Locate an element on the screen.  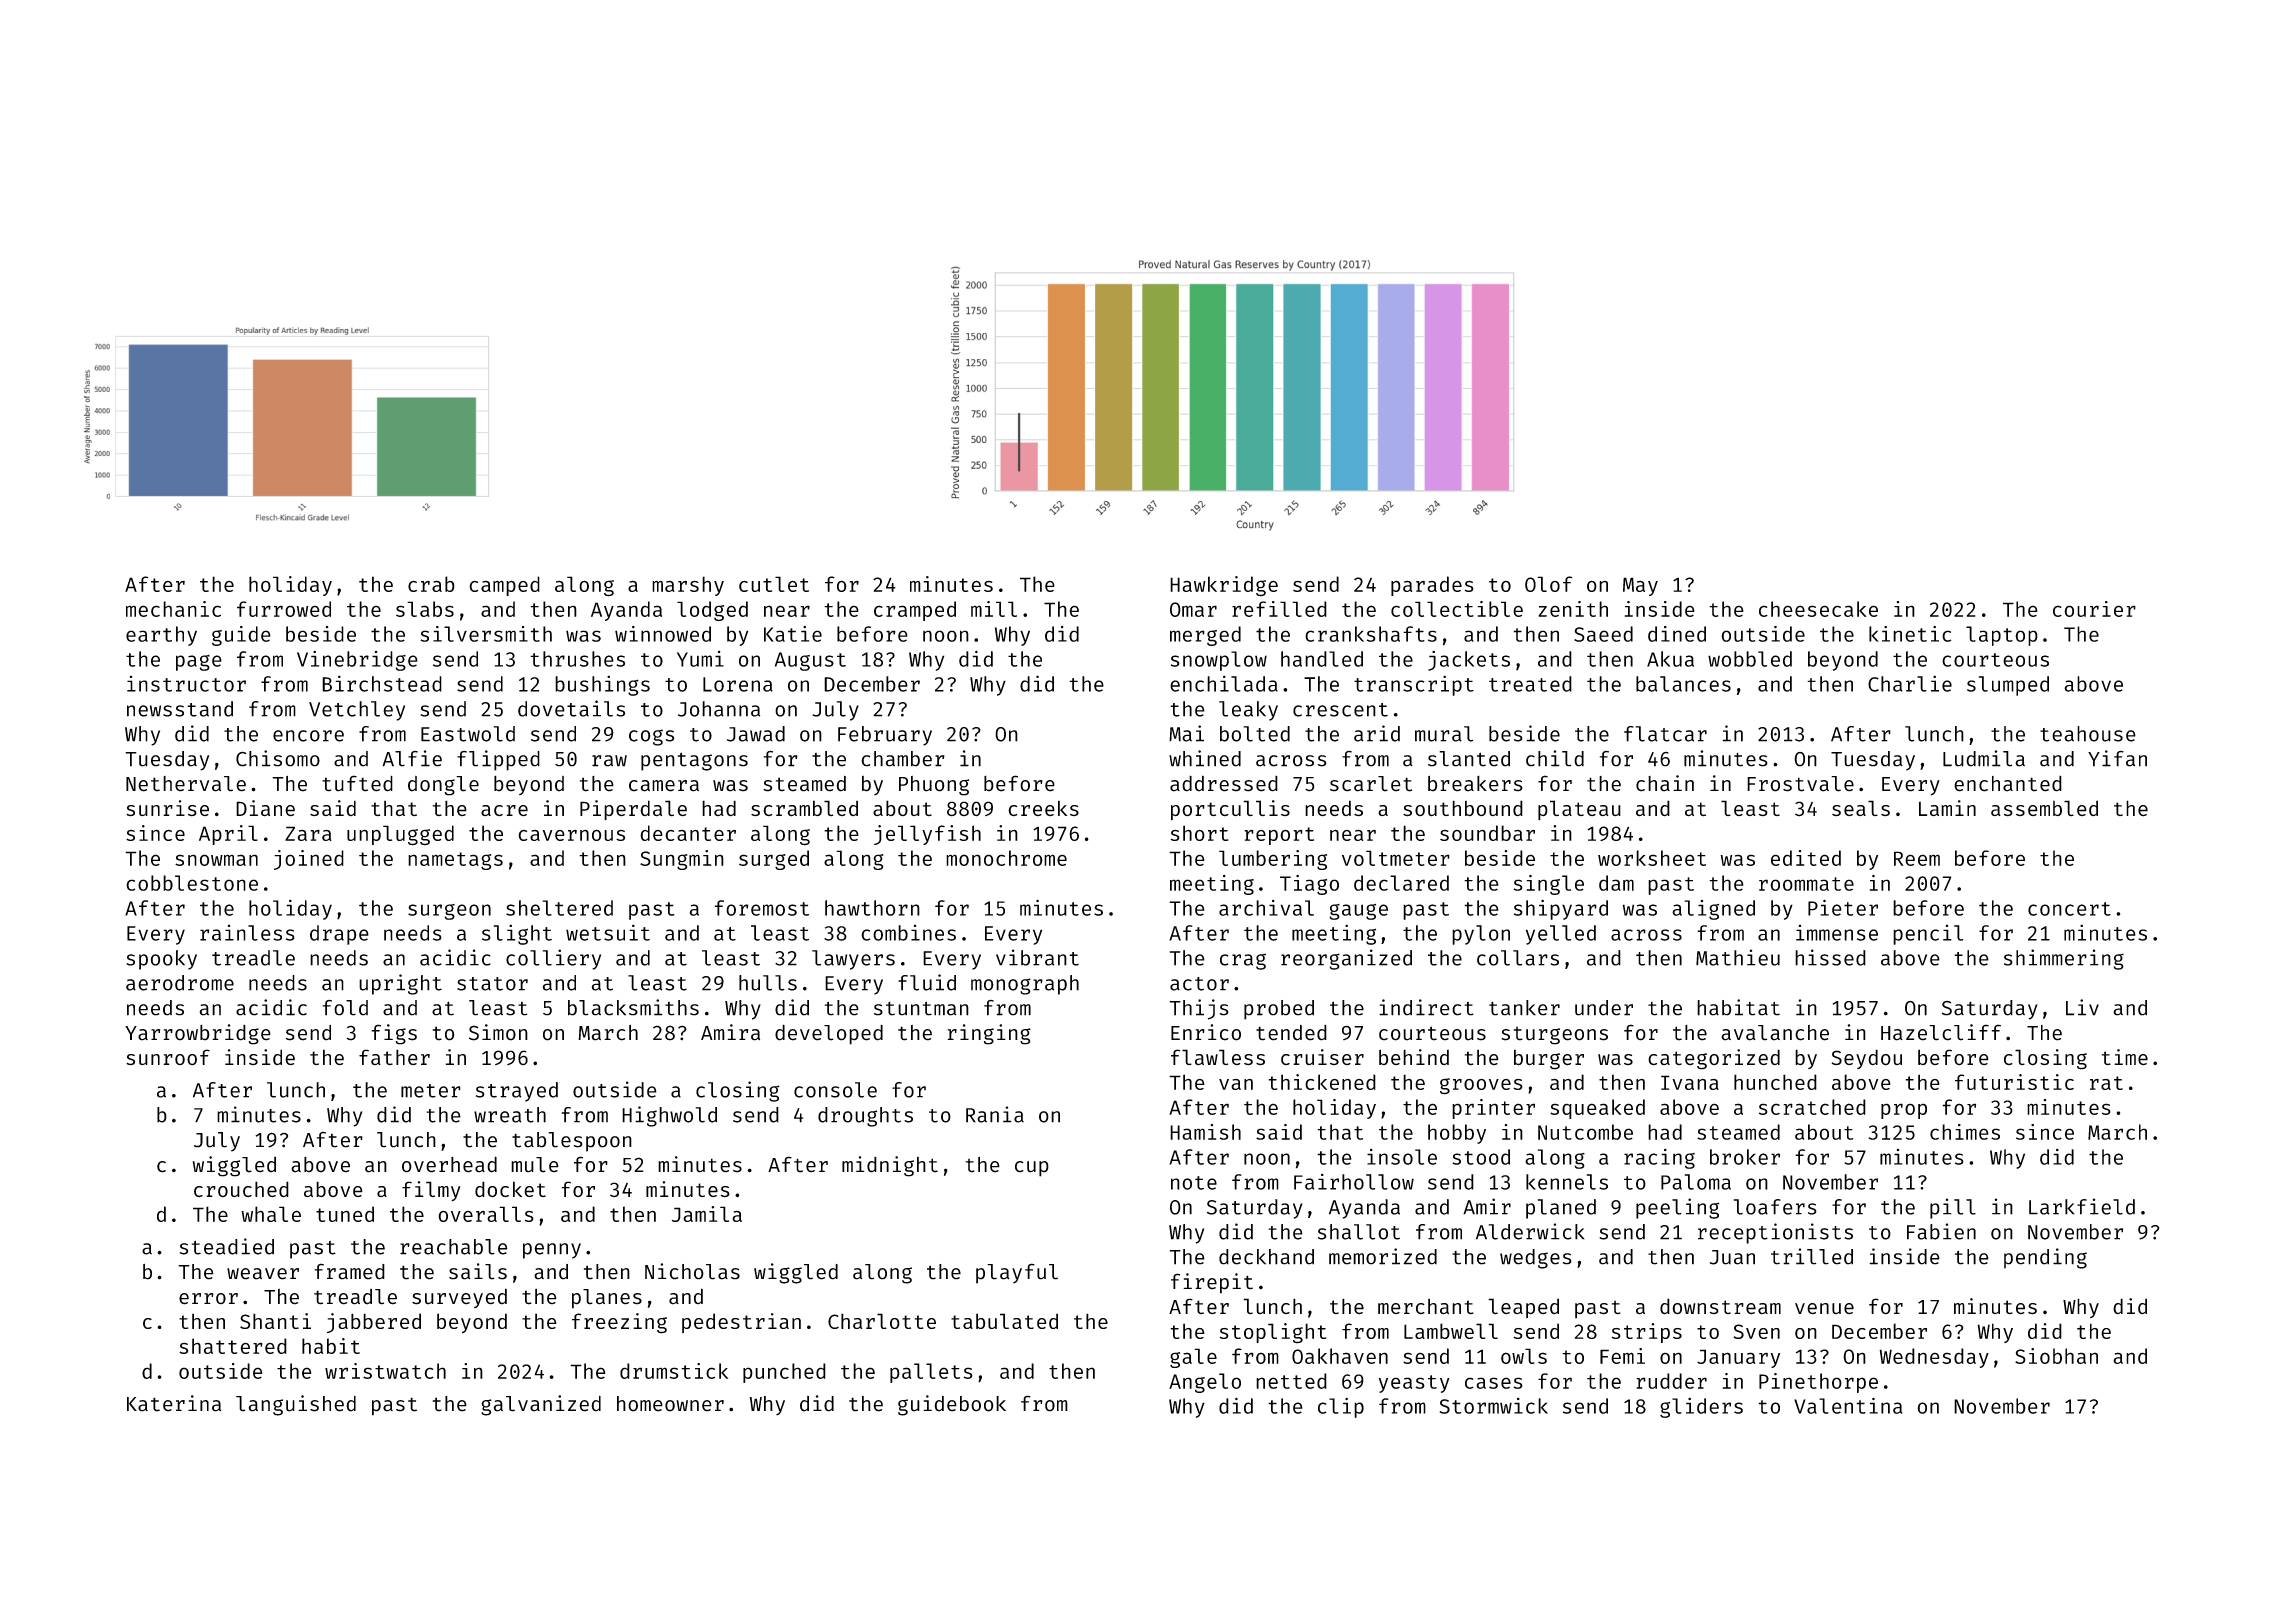
cutlet is located at coordinates (774, 584).
